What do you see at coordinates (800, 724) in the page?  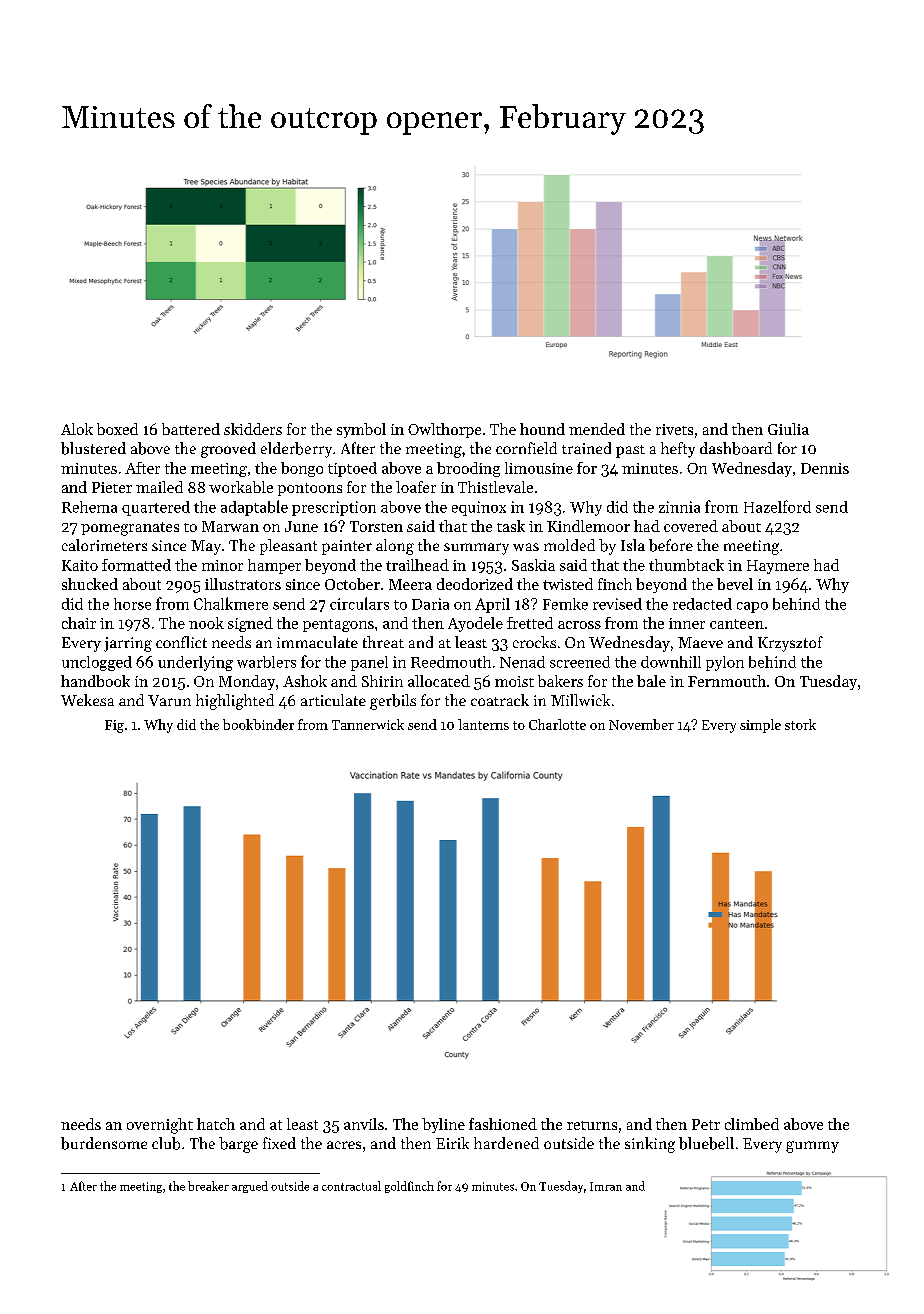 I see `stork` at bounding box center [800, 724].
